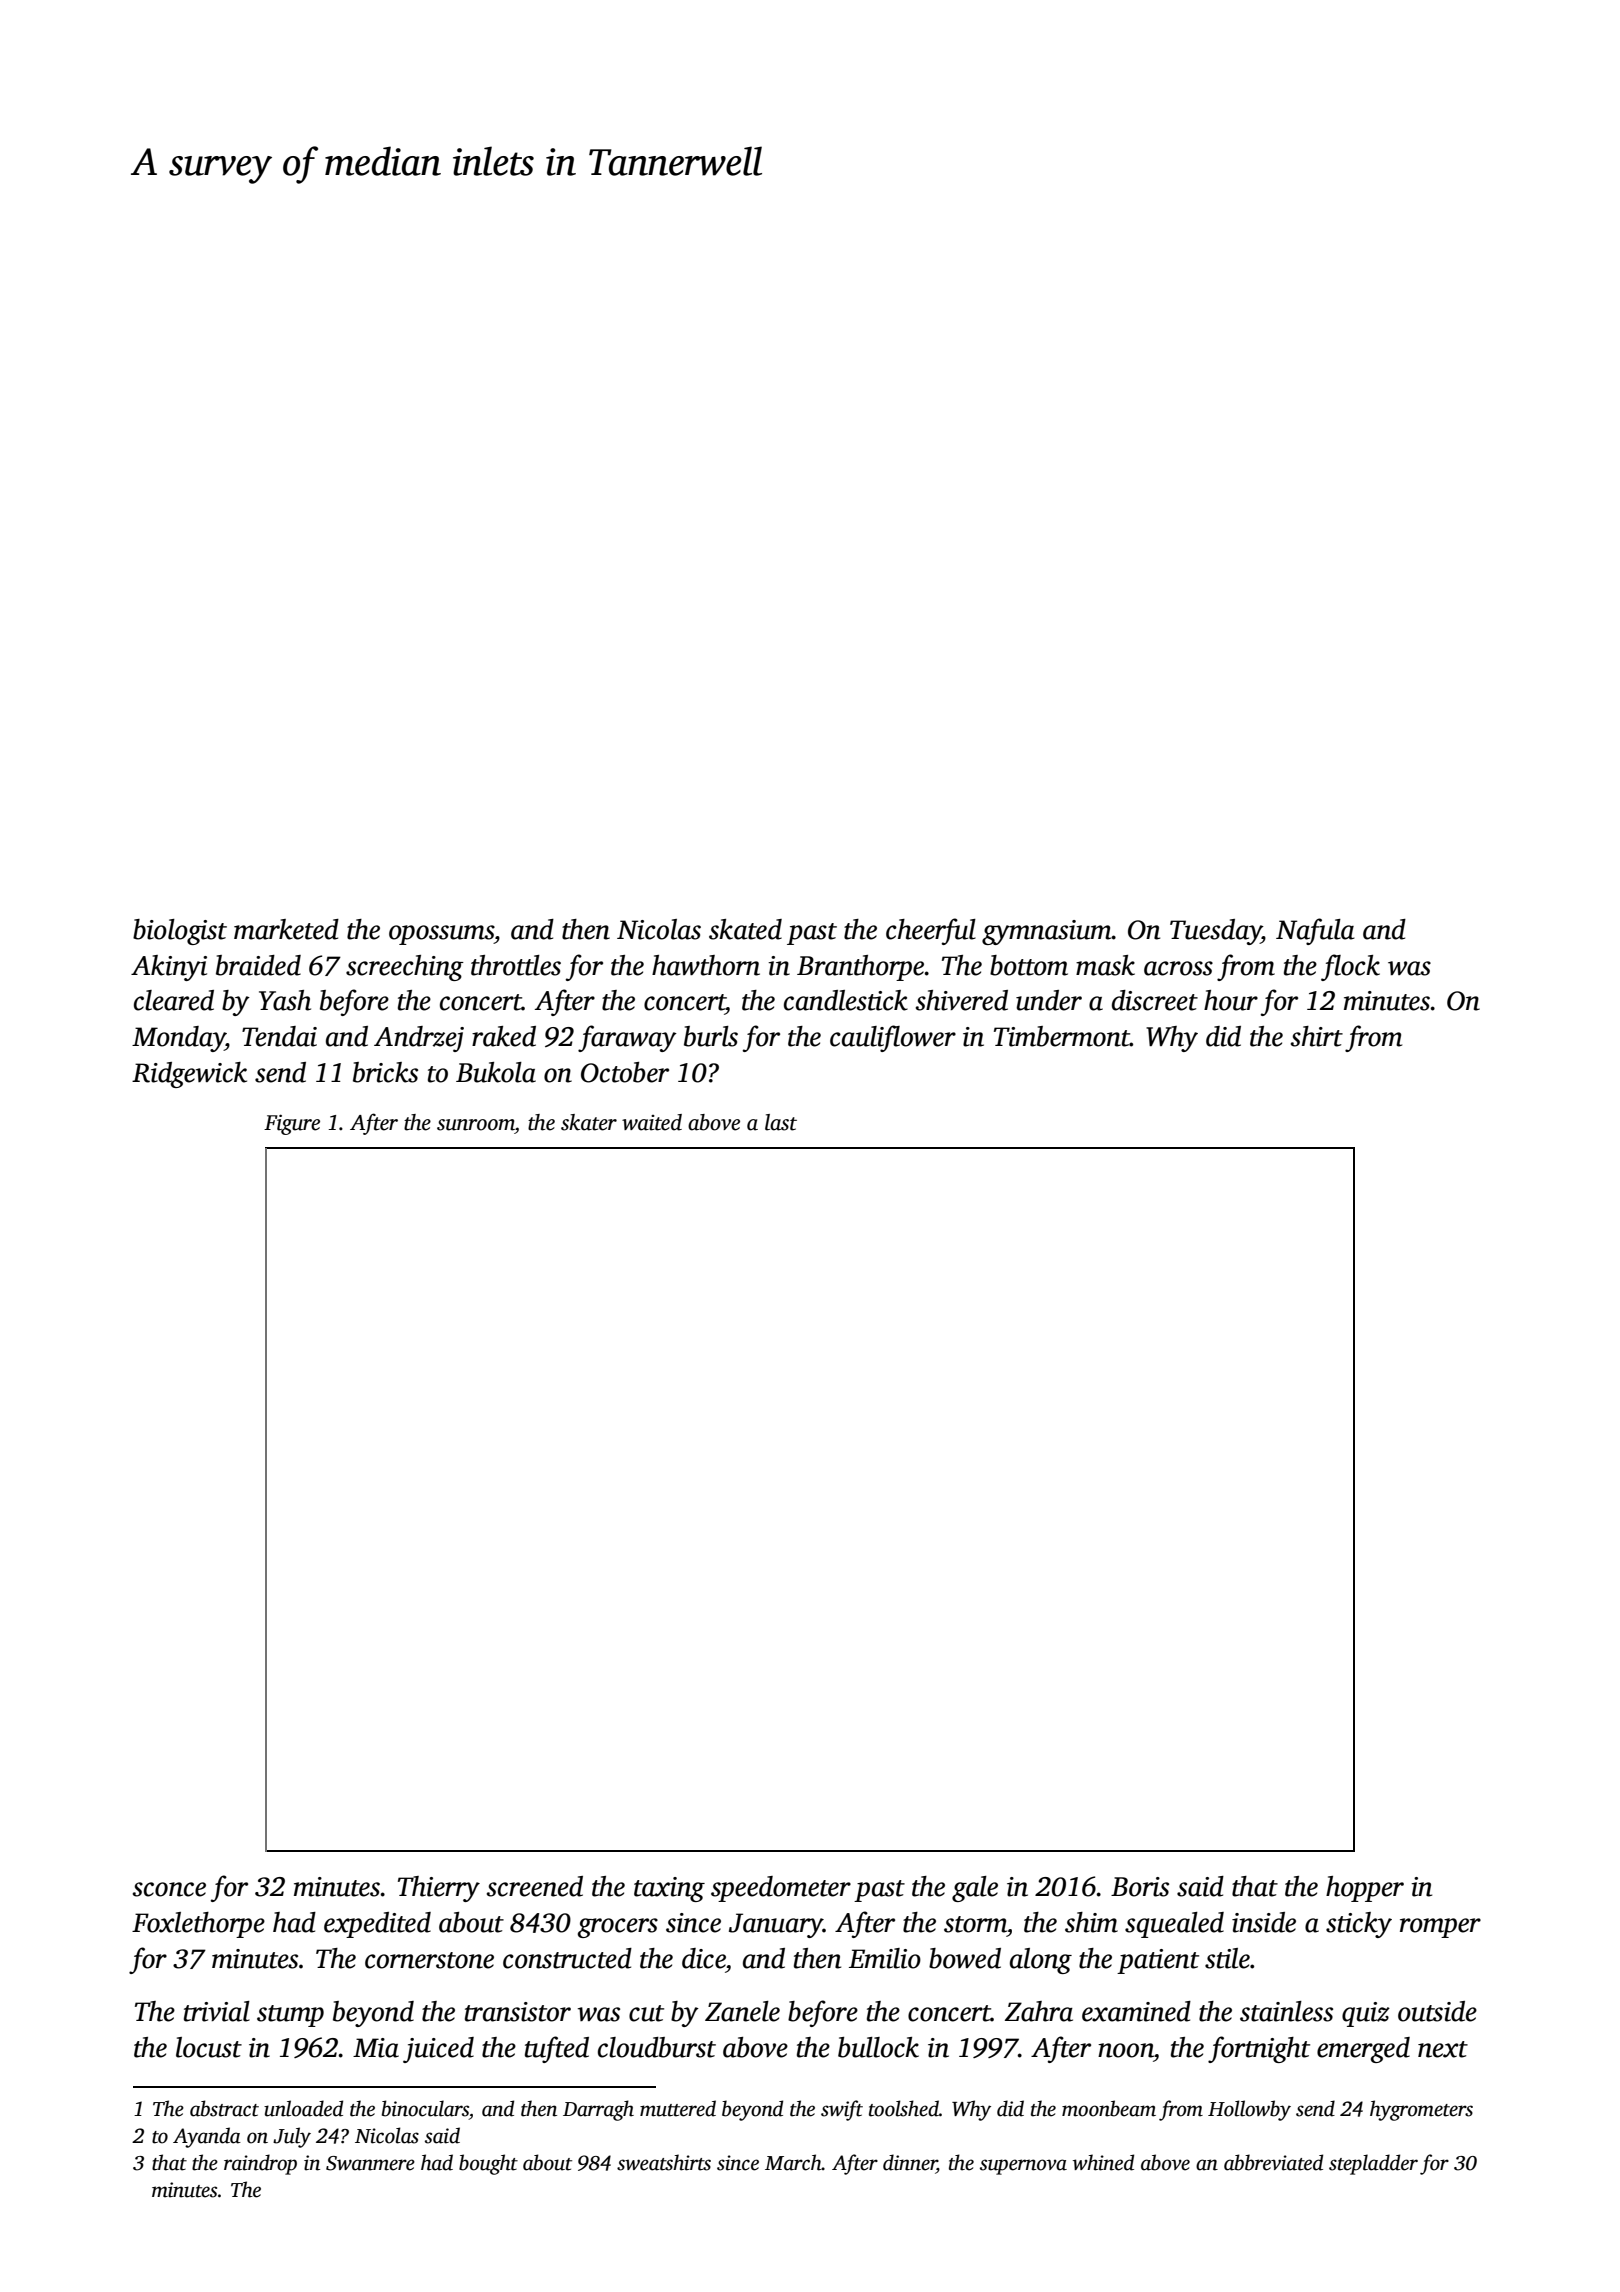  What do you see at coordinates (169, 968) in the page?
I see `Akinyi` at bounding box center [169, 968].
